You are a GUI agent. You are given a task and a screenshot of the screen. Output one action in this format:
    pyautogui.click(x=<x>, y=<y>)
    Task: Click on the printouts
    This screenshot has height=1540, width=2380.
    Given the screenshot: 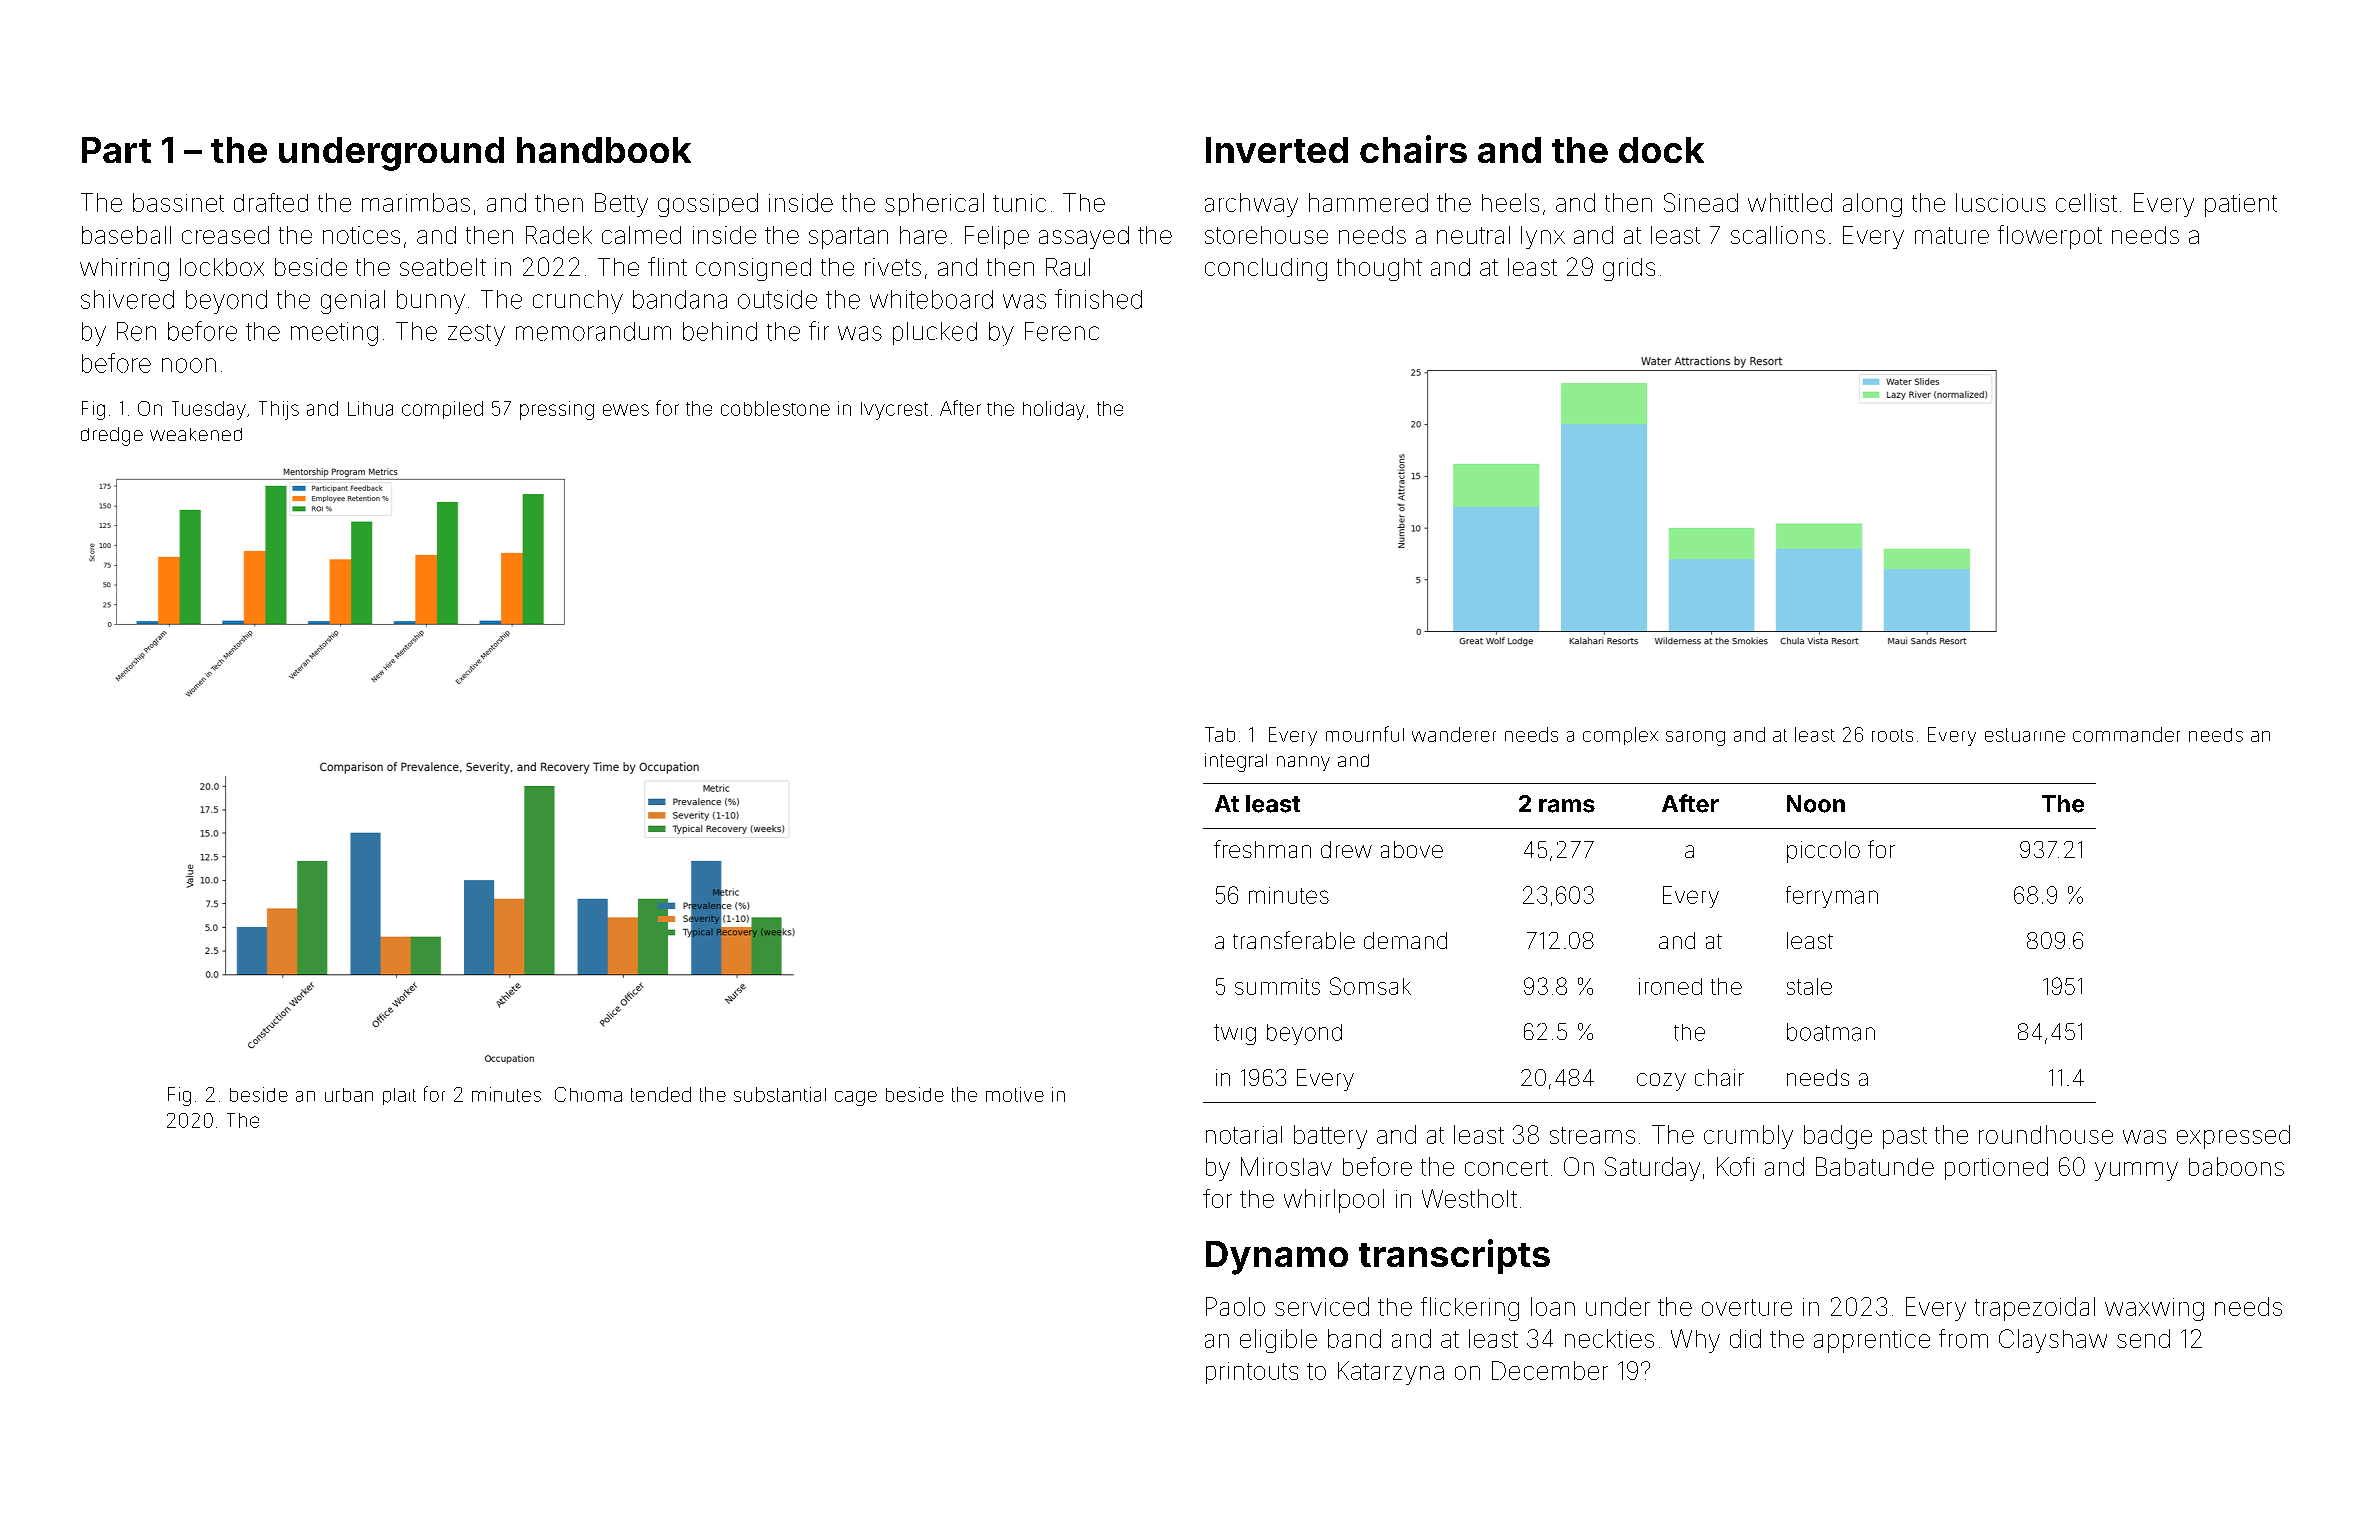 What is the action you would take?
    pyautogui.click(x=1252, y=1373)
